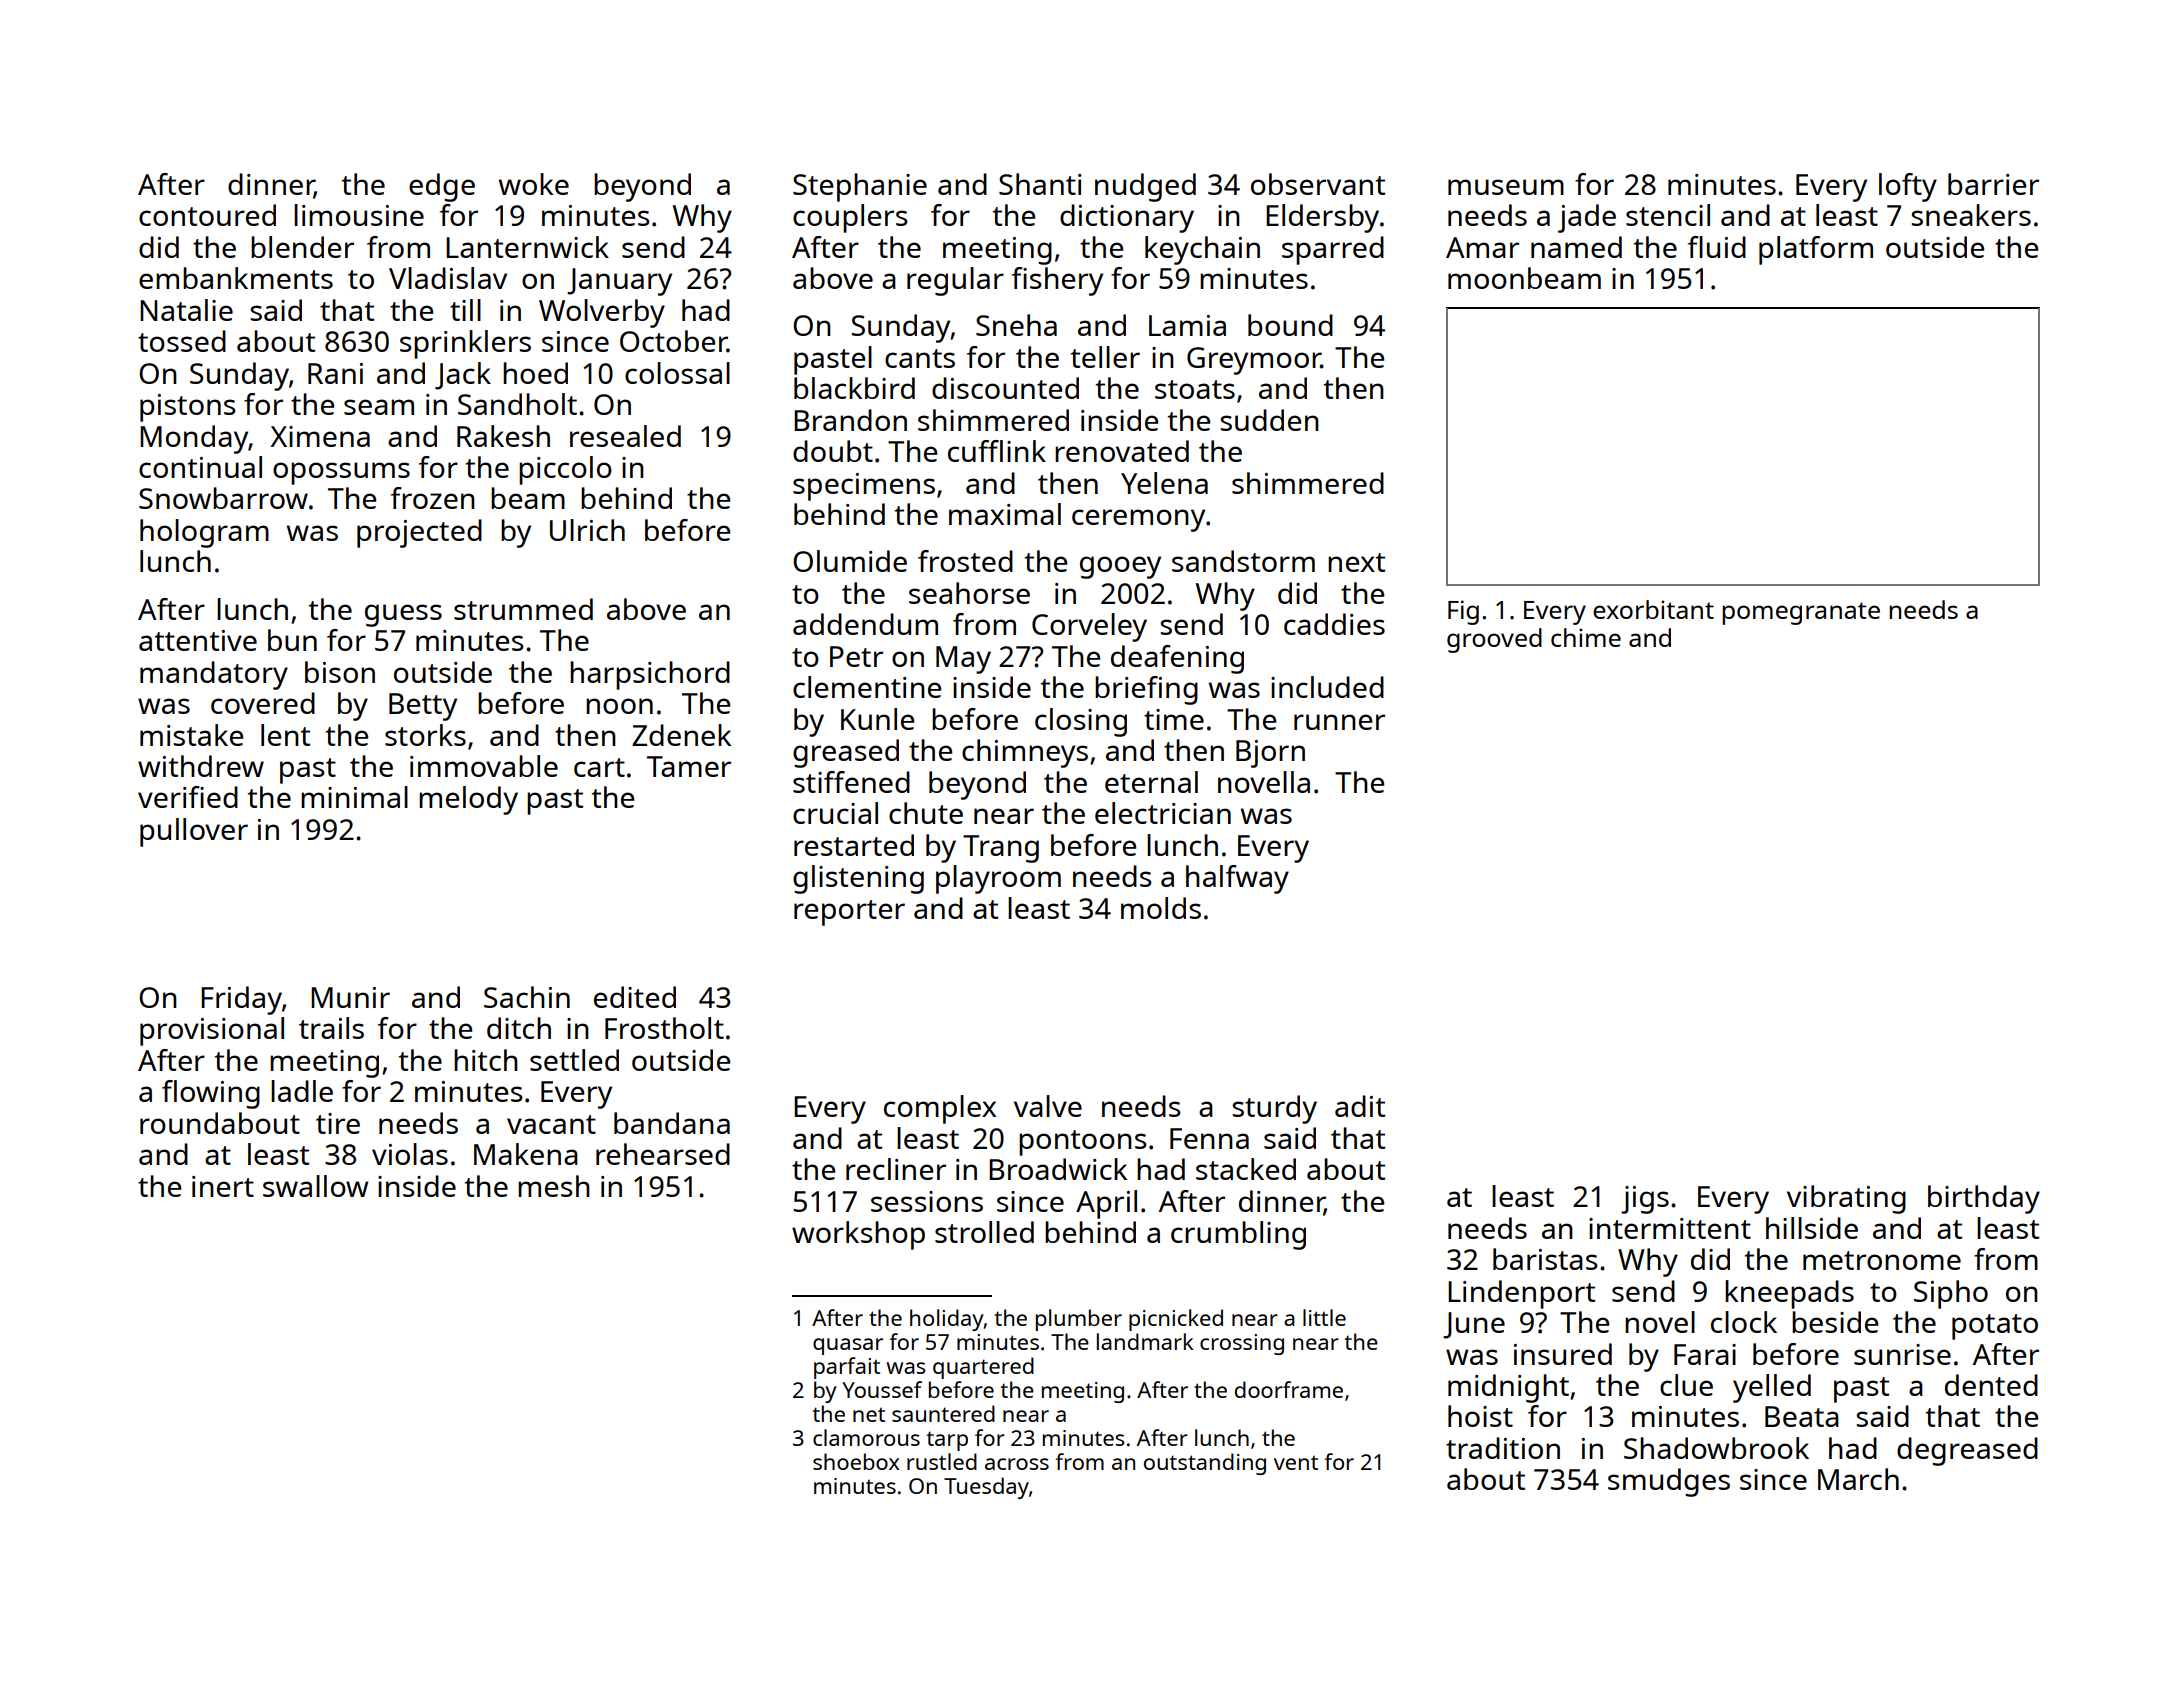  What do you see at coordinates (1237, 879) in the screenshot?
I see `halfway` at bounding box center [1237, 879].
